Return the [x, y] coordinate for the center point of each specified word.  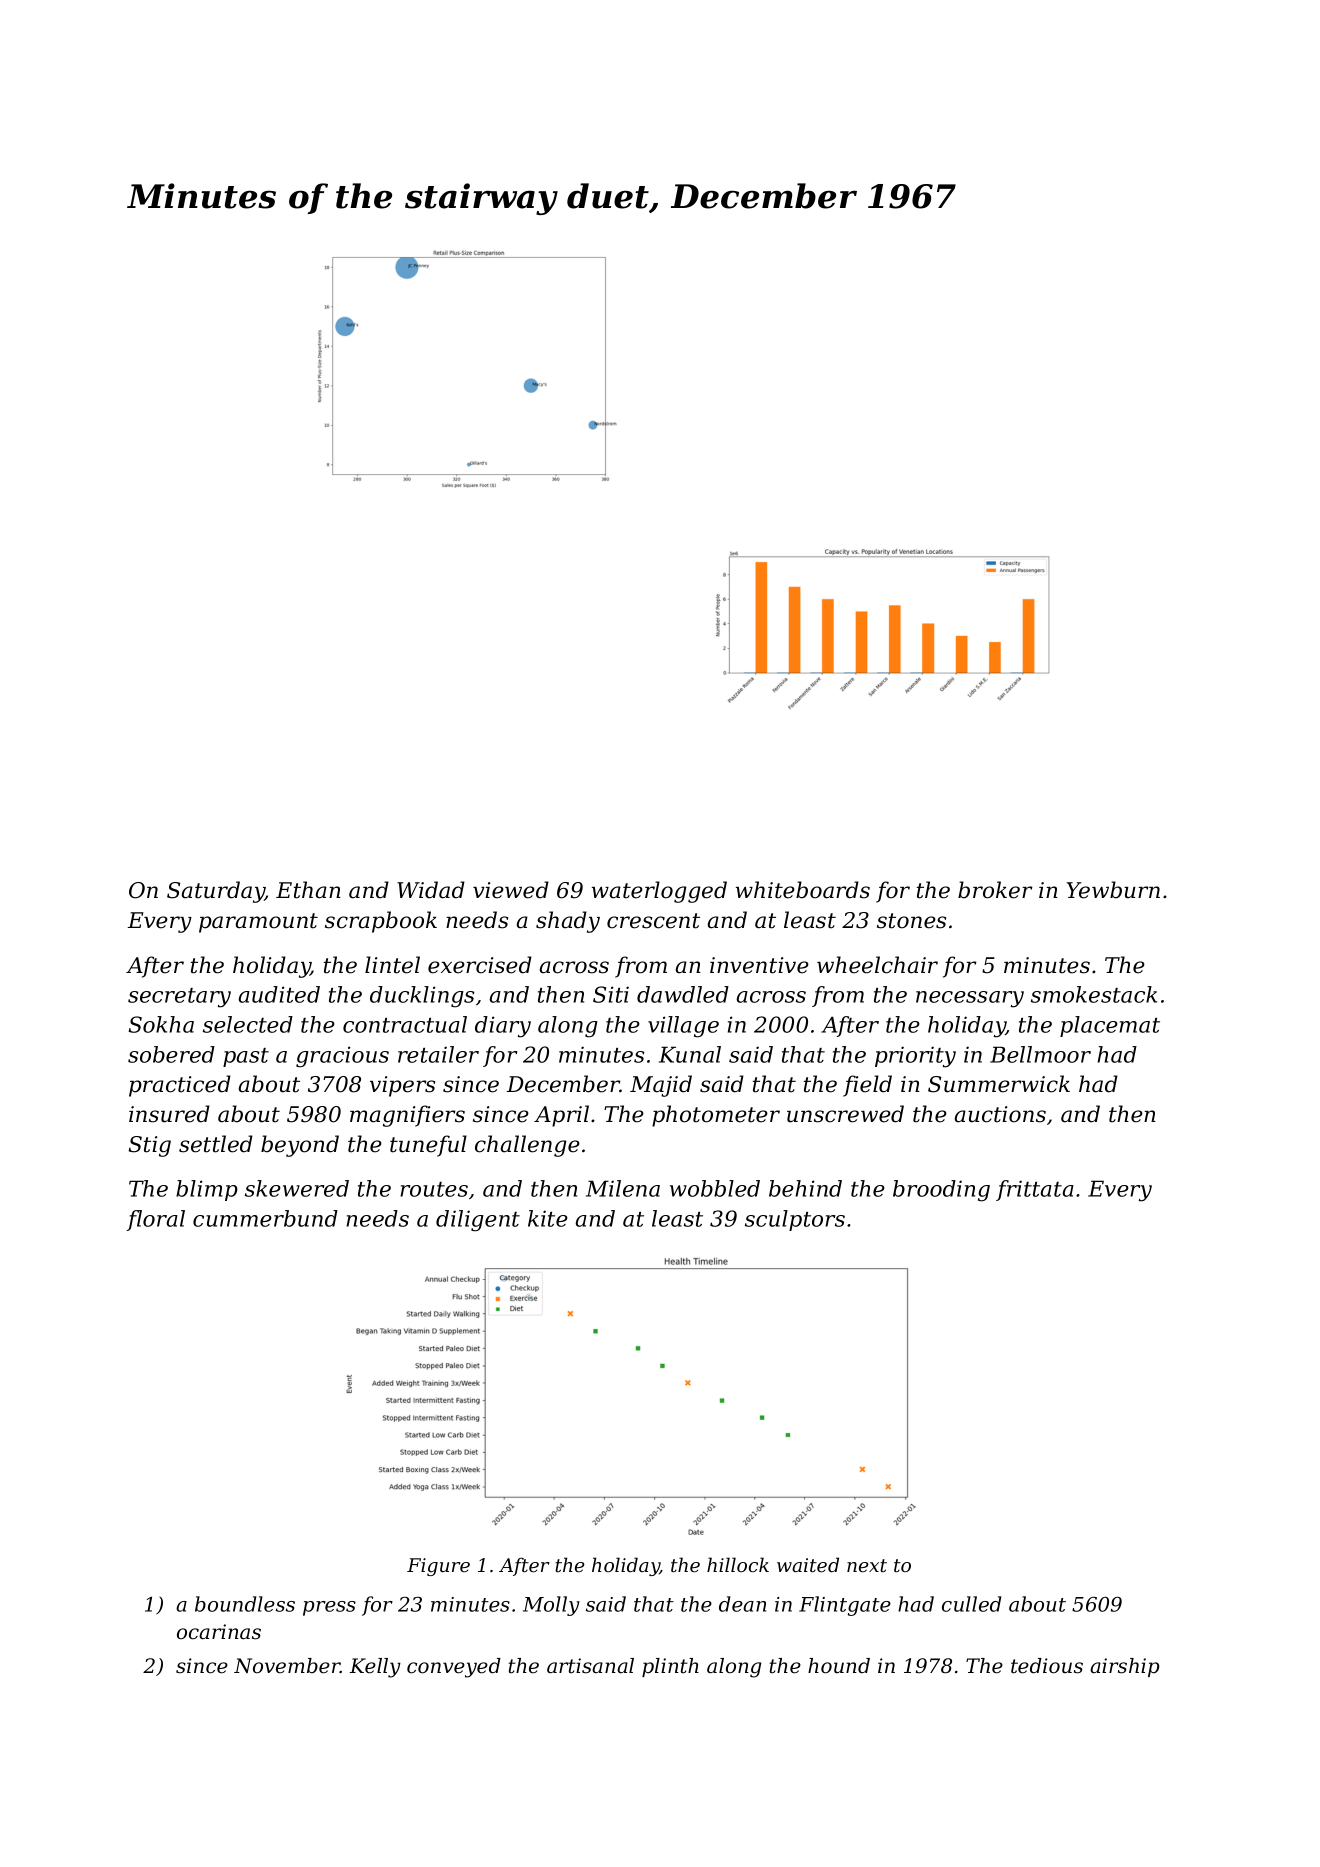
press [329, 1608]
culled [971, 1604]
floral [155, 1220]
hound [839, 1666]
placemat [1110, 1026]
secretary [179, 998]
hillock [738, 1564]
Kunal [690, 1054]
